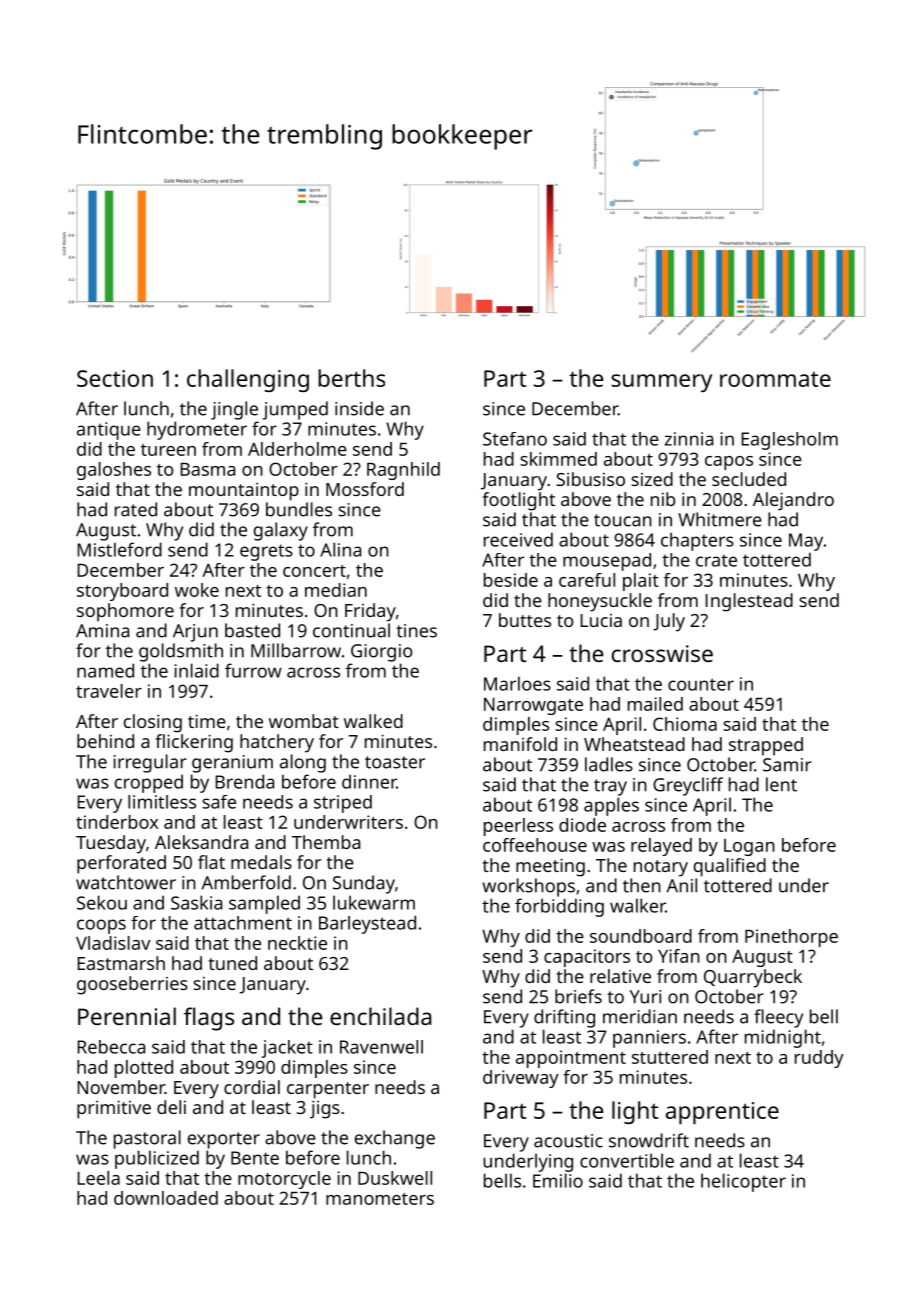 The width and height of the page is (924, 1311). What do you see at coordinates (819, 1059) in the page?
I see `ruddy` at bounding box center [819, 1059].
